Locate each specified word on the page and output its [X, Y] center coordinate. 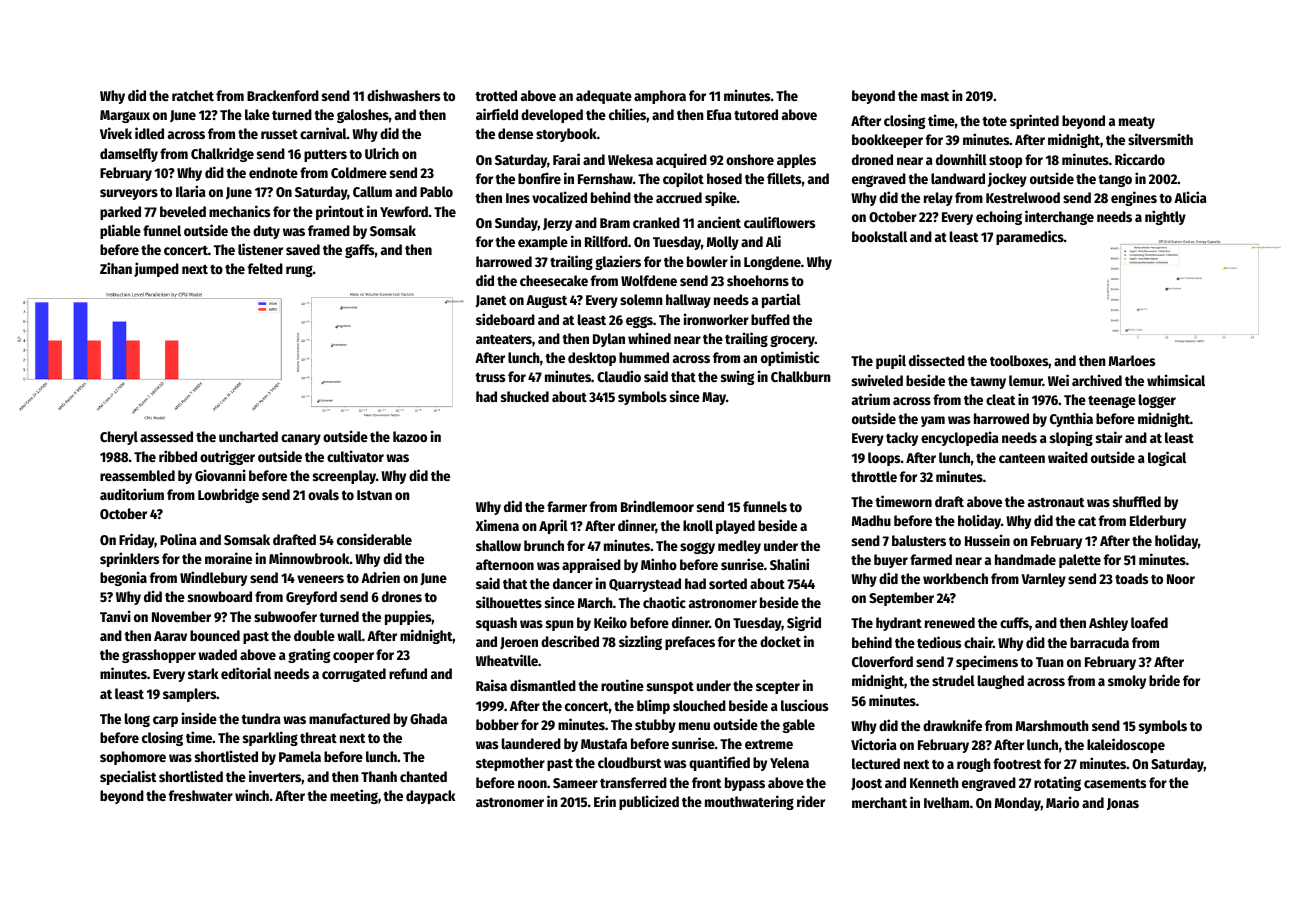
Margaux [125, 116]
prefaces [690, 643]
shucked [525, 396]
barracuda [1099, 642]
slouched [699, 705]
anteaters [504, 339]
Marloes [1132, 360]
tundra [261, 718]
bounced [215, 635]
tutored [756, 114]
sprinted [1034, 121]
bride [1164, 680]
